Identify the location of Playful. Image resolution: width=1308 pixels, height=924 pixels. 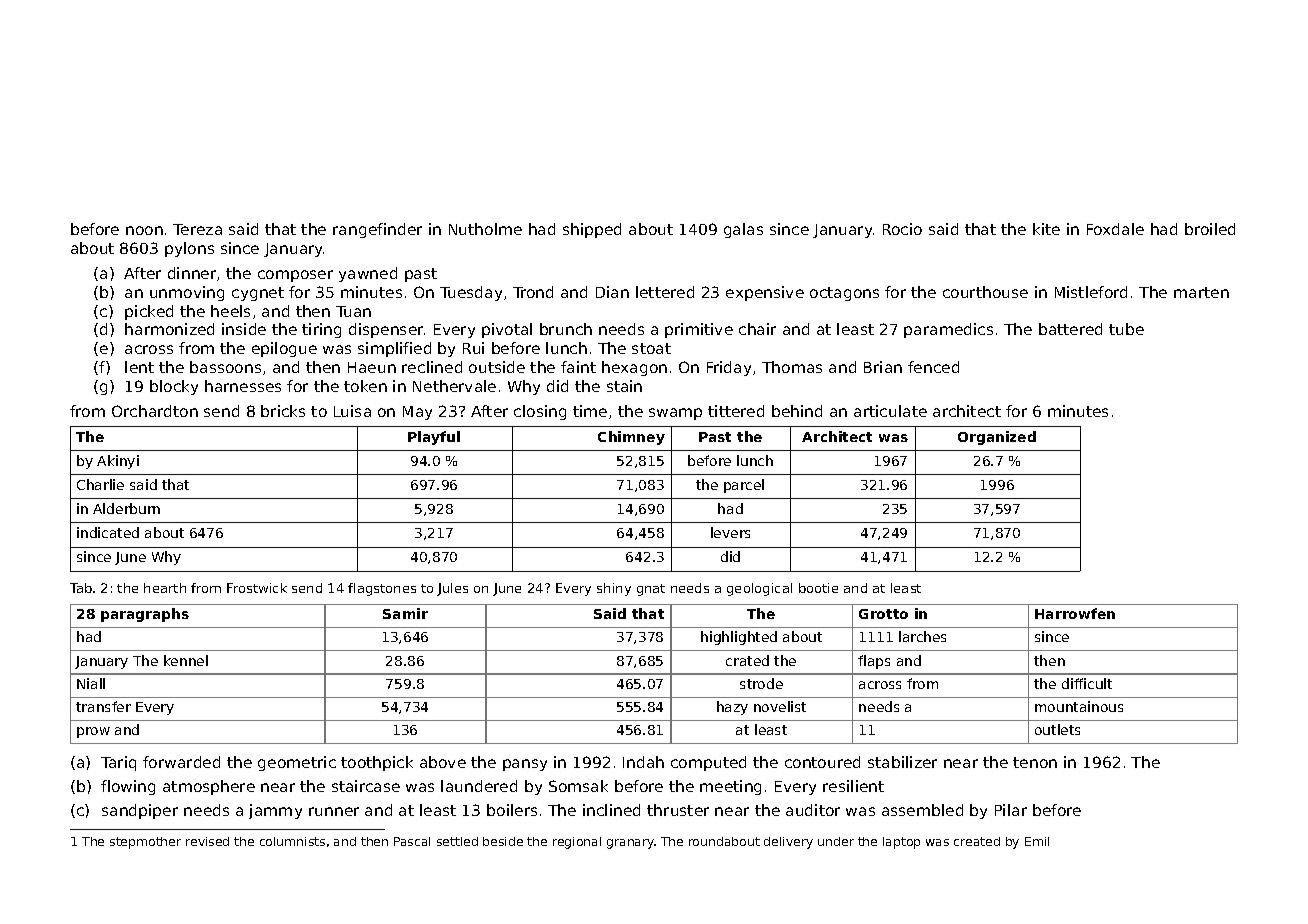
(434, 438).
